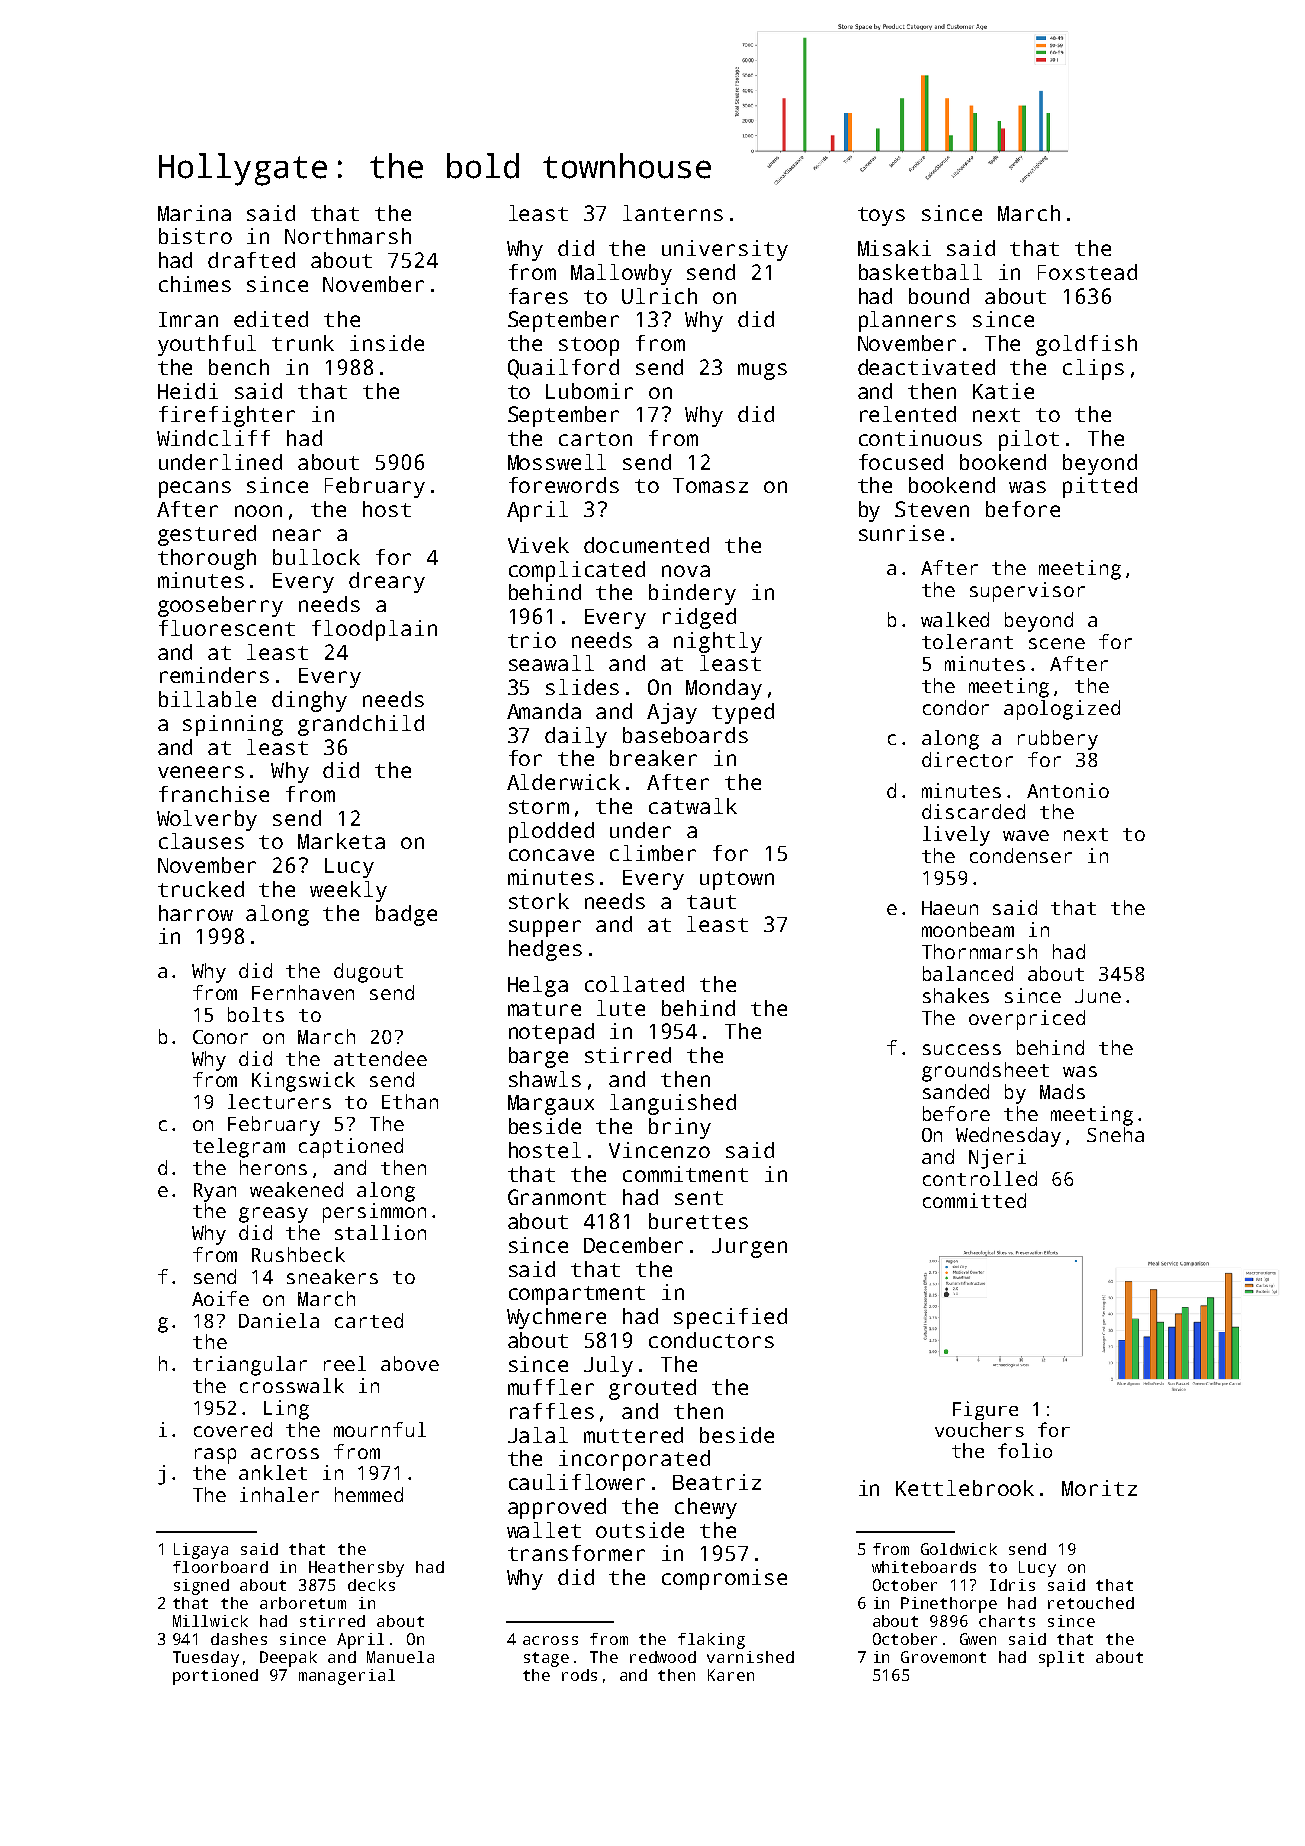  What do you see at coordinates (380, 1232) in the document?
I see `stallion` at bounding box center [380, 1232].
